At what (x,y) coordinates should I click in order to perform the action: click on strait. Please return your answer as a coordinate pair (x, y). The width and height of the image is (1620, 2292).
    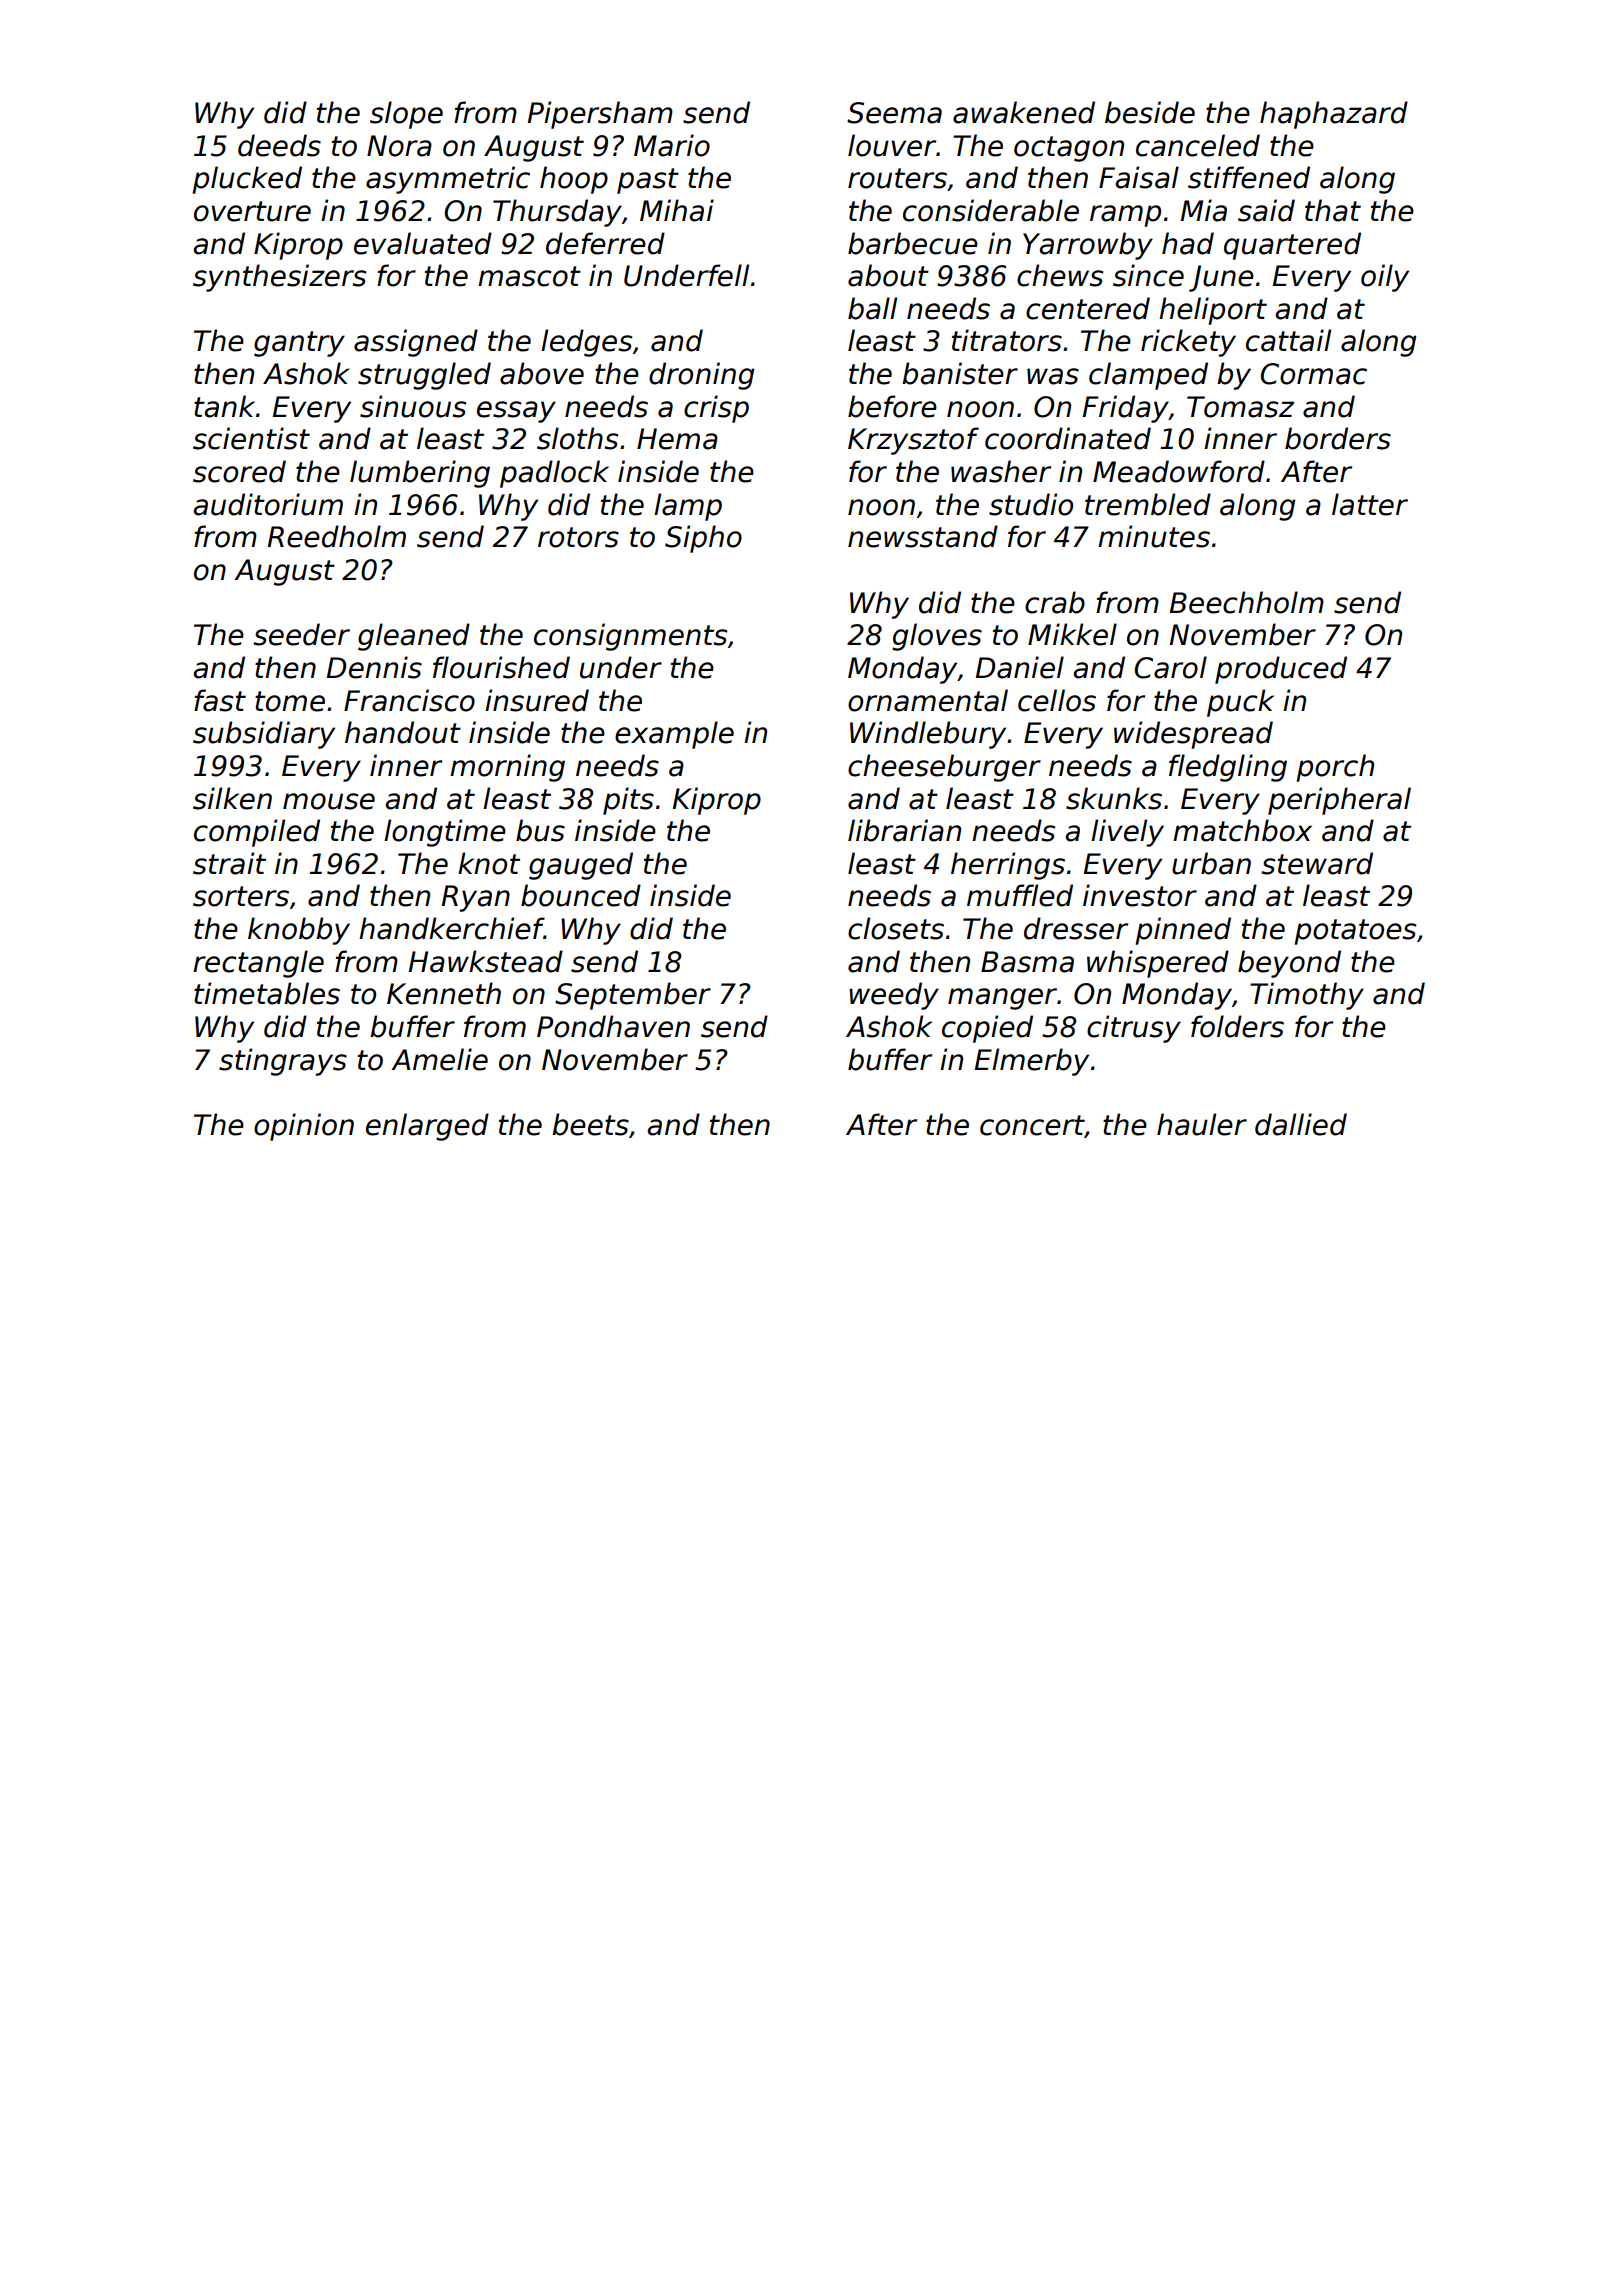
    Looking at the image, I should click on (229, 863).
